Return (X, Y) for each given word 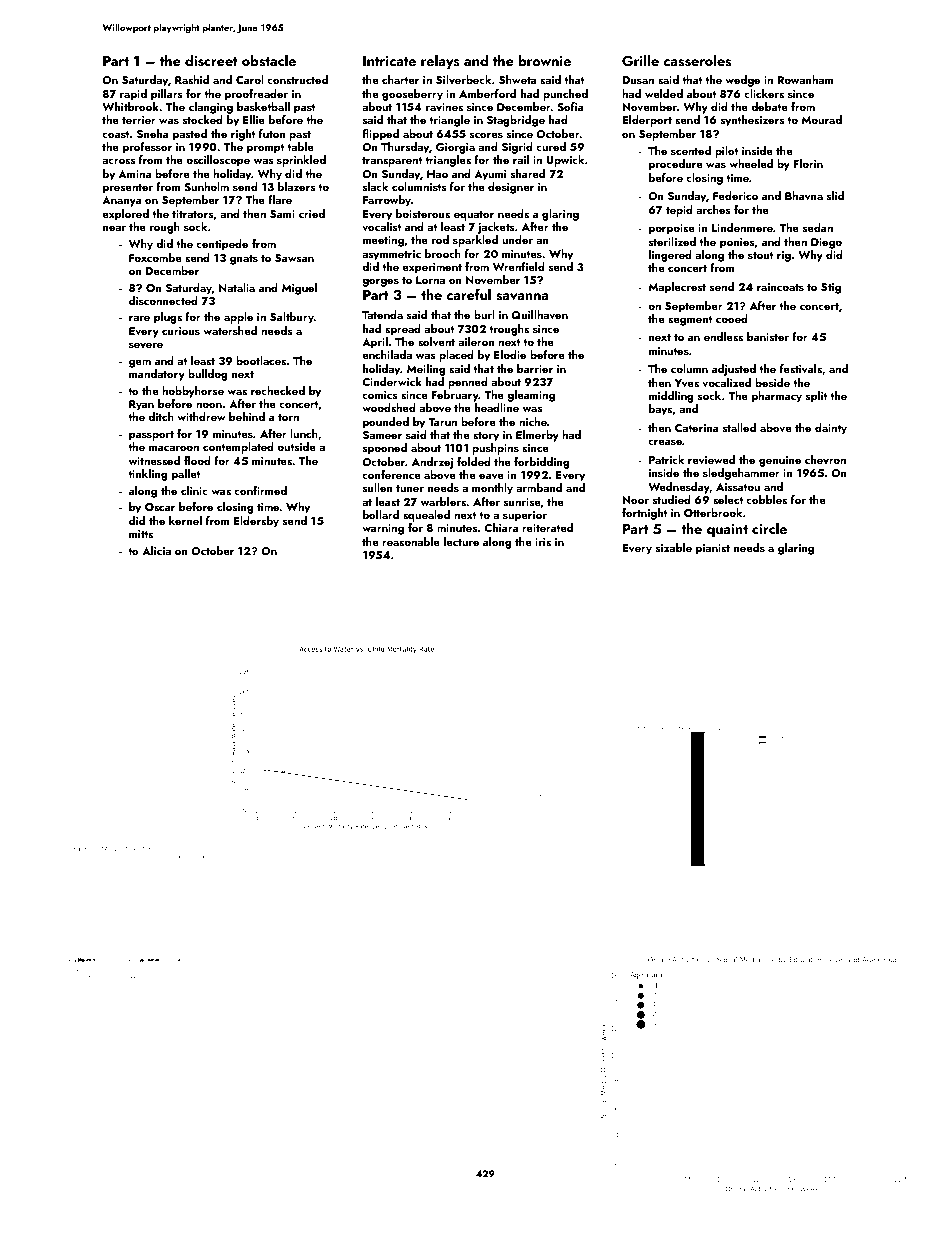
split (817, 397)
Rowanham (805, 79)
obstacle (269, 61)
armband (539, 487)
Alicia (156, 550)
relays (440, 62)
